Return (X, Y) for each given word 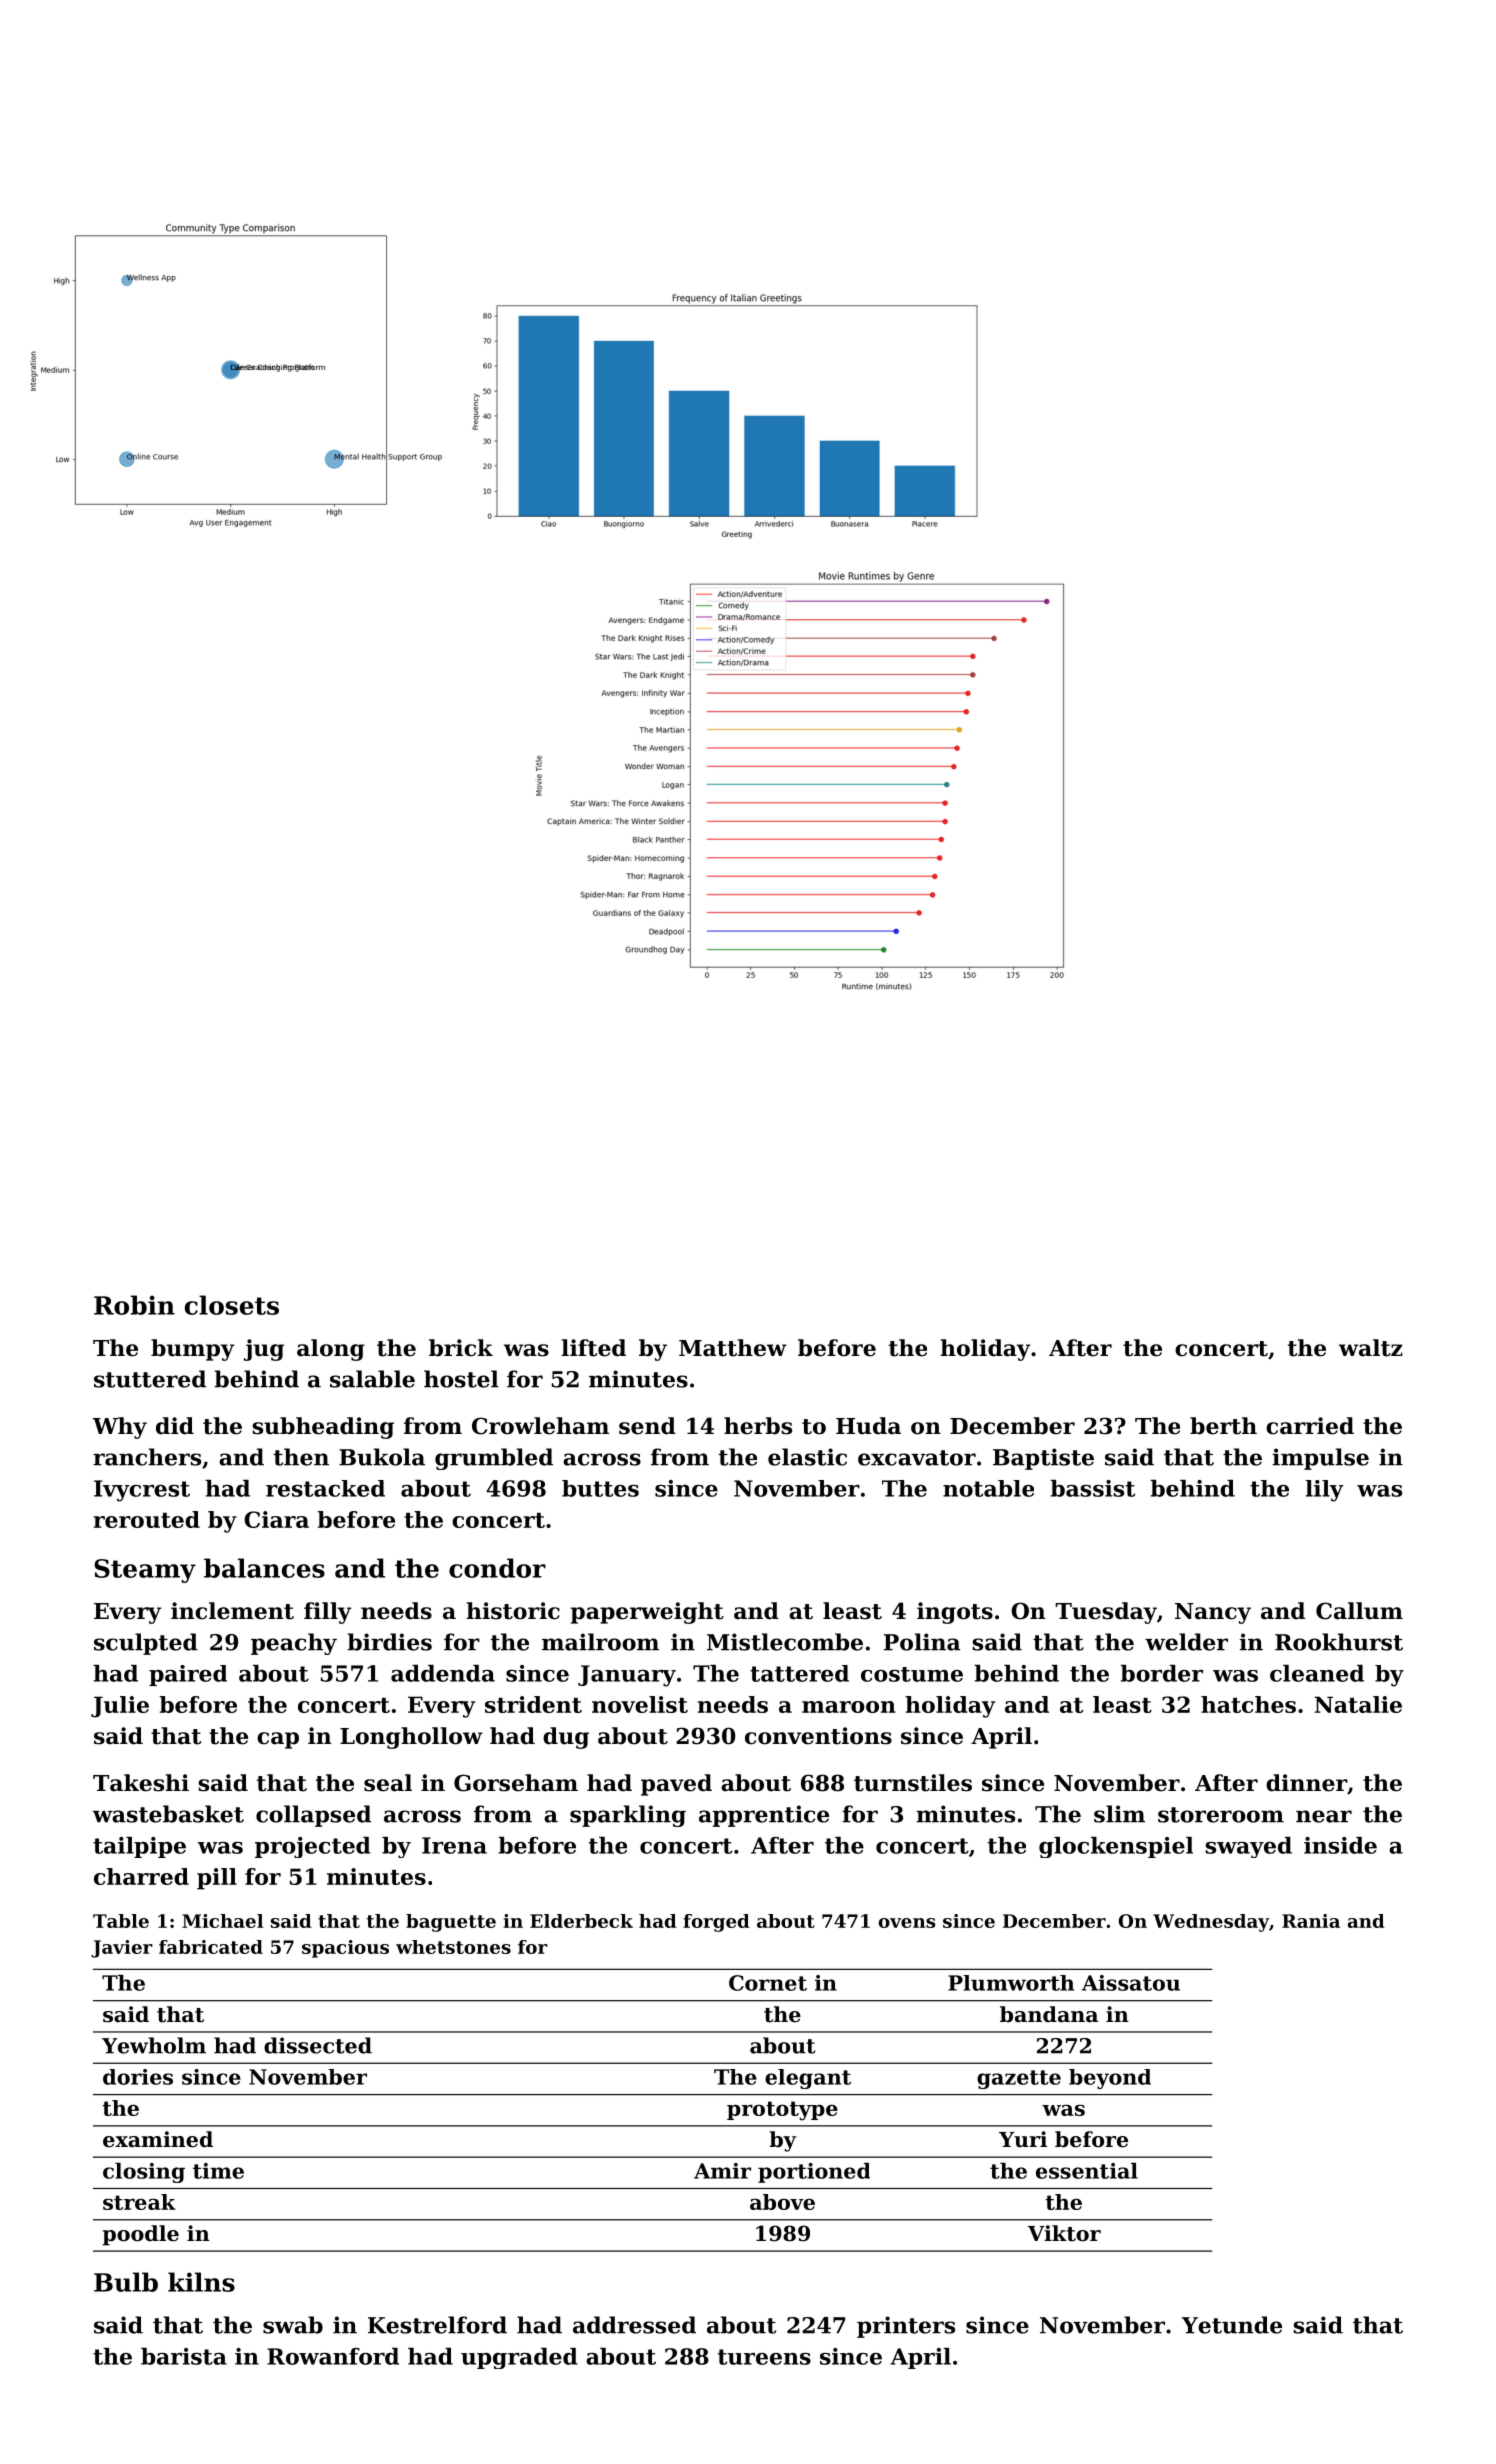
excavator (917, 1458)
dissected (318, 2045)
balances (264, 1568)
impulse (1320, 1459)
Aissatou (1131, 1983)
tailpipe (139, 1847)
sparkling (628, 1816)
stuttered (150, 1379)
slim (1119, 1814)
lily (1324, 1491)
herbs (758, 1426)
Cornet (768, 1983)
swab (293, 2325)
